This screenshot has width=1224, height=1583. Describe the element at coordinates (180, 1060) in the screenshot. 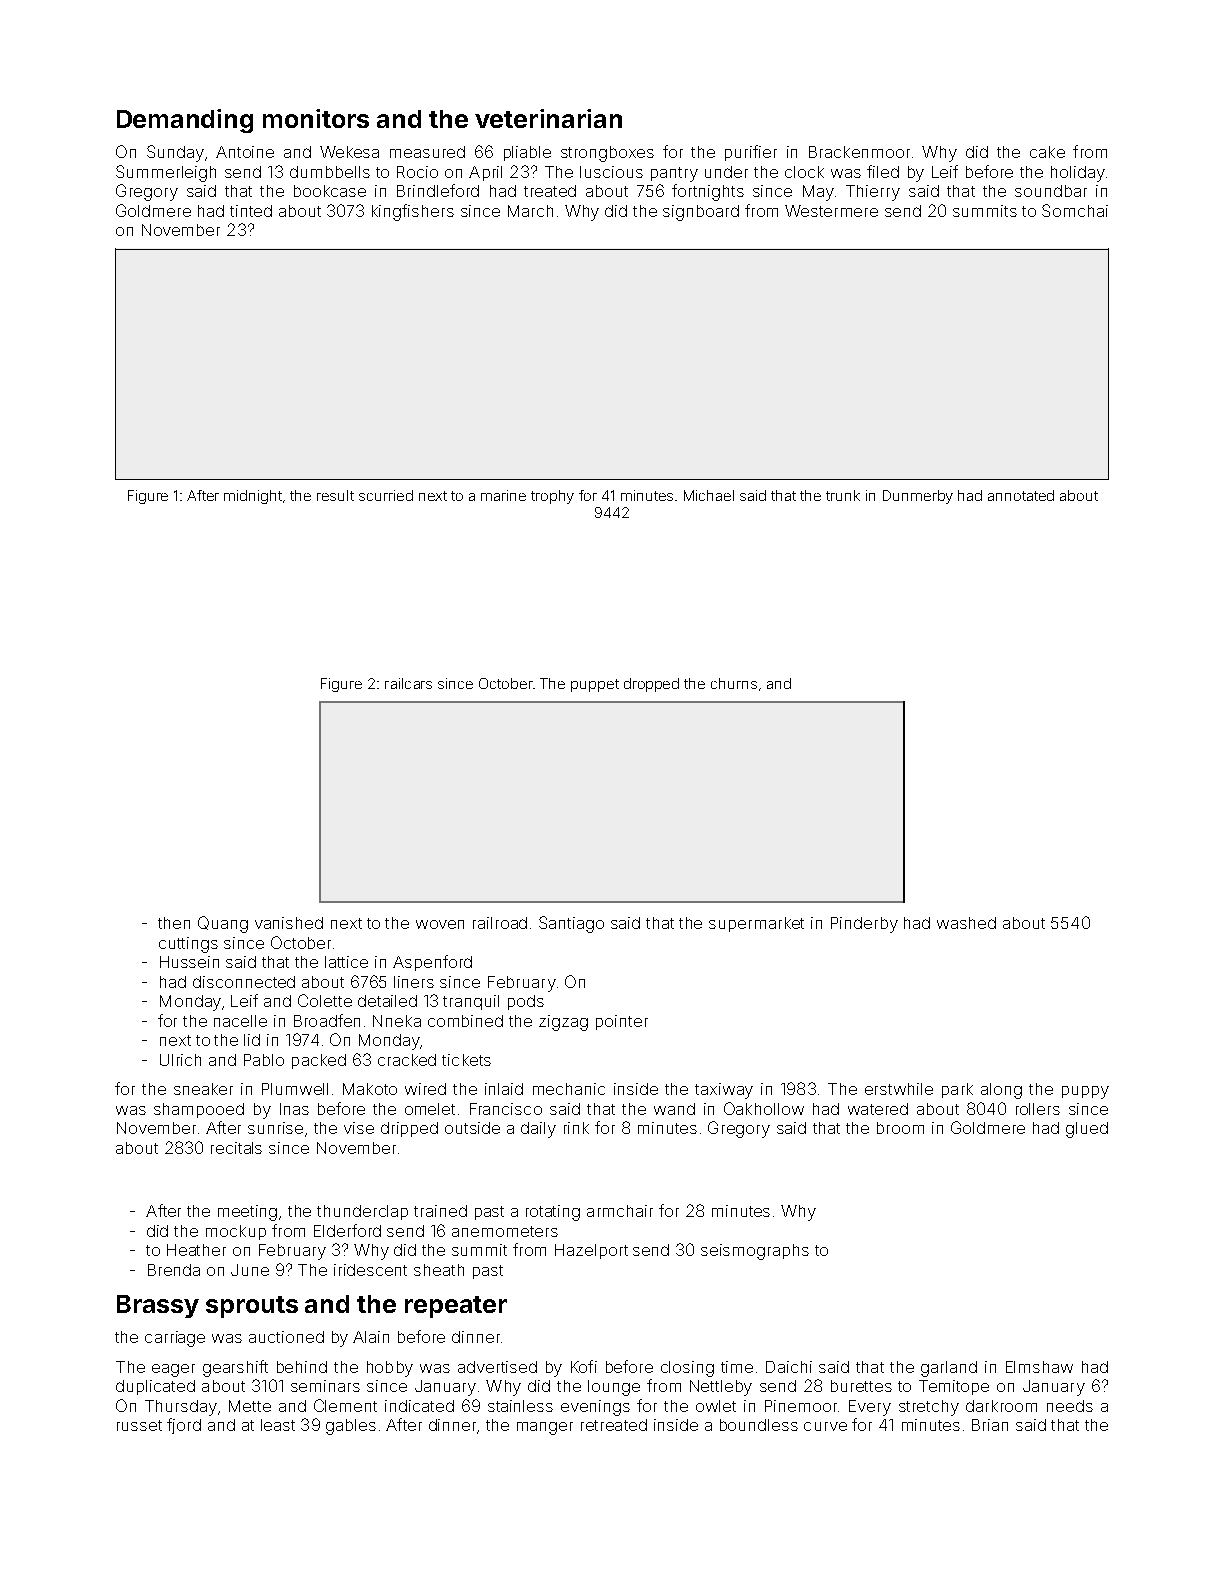

I see `Ulrich` at that location.
